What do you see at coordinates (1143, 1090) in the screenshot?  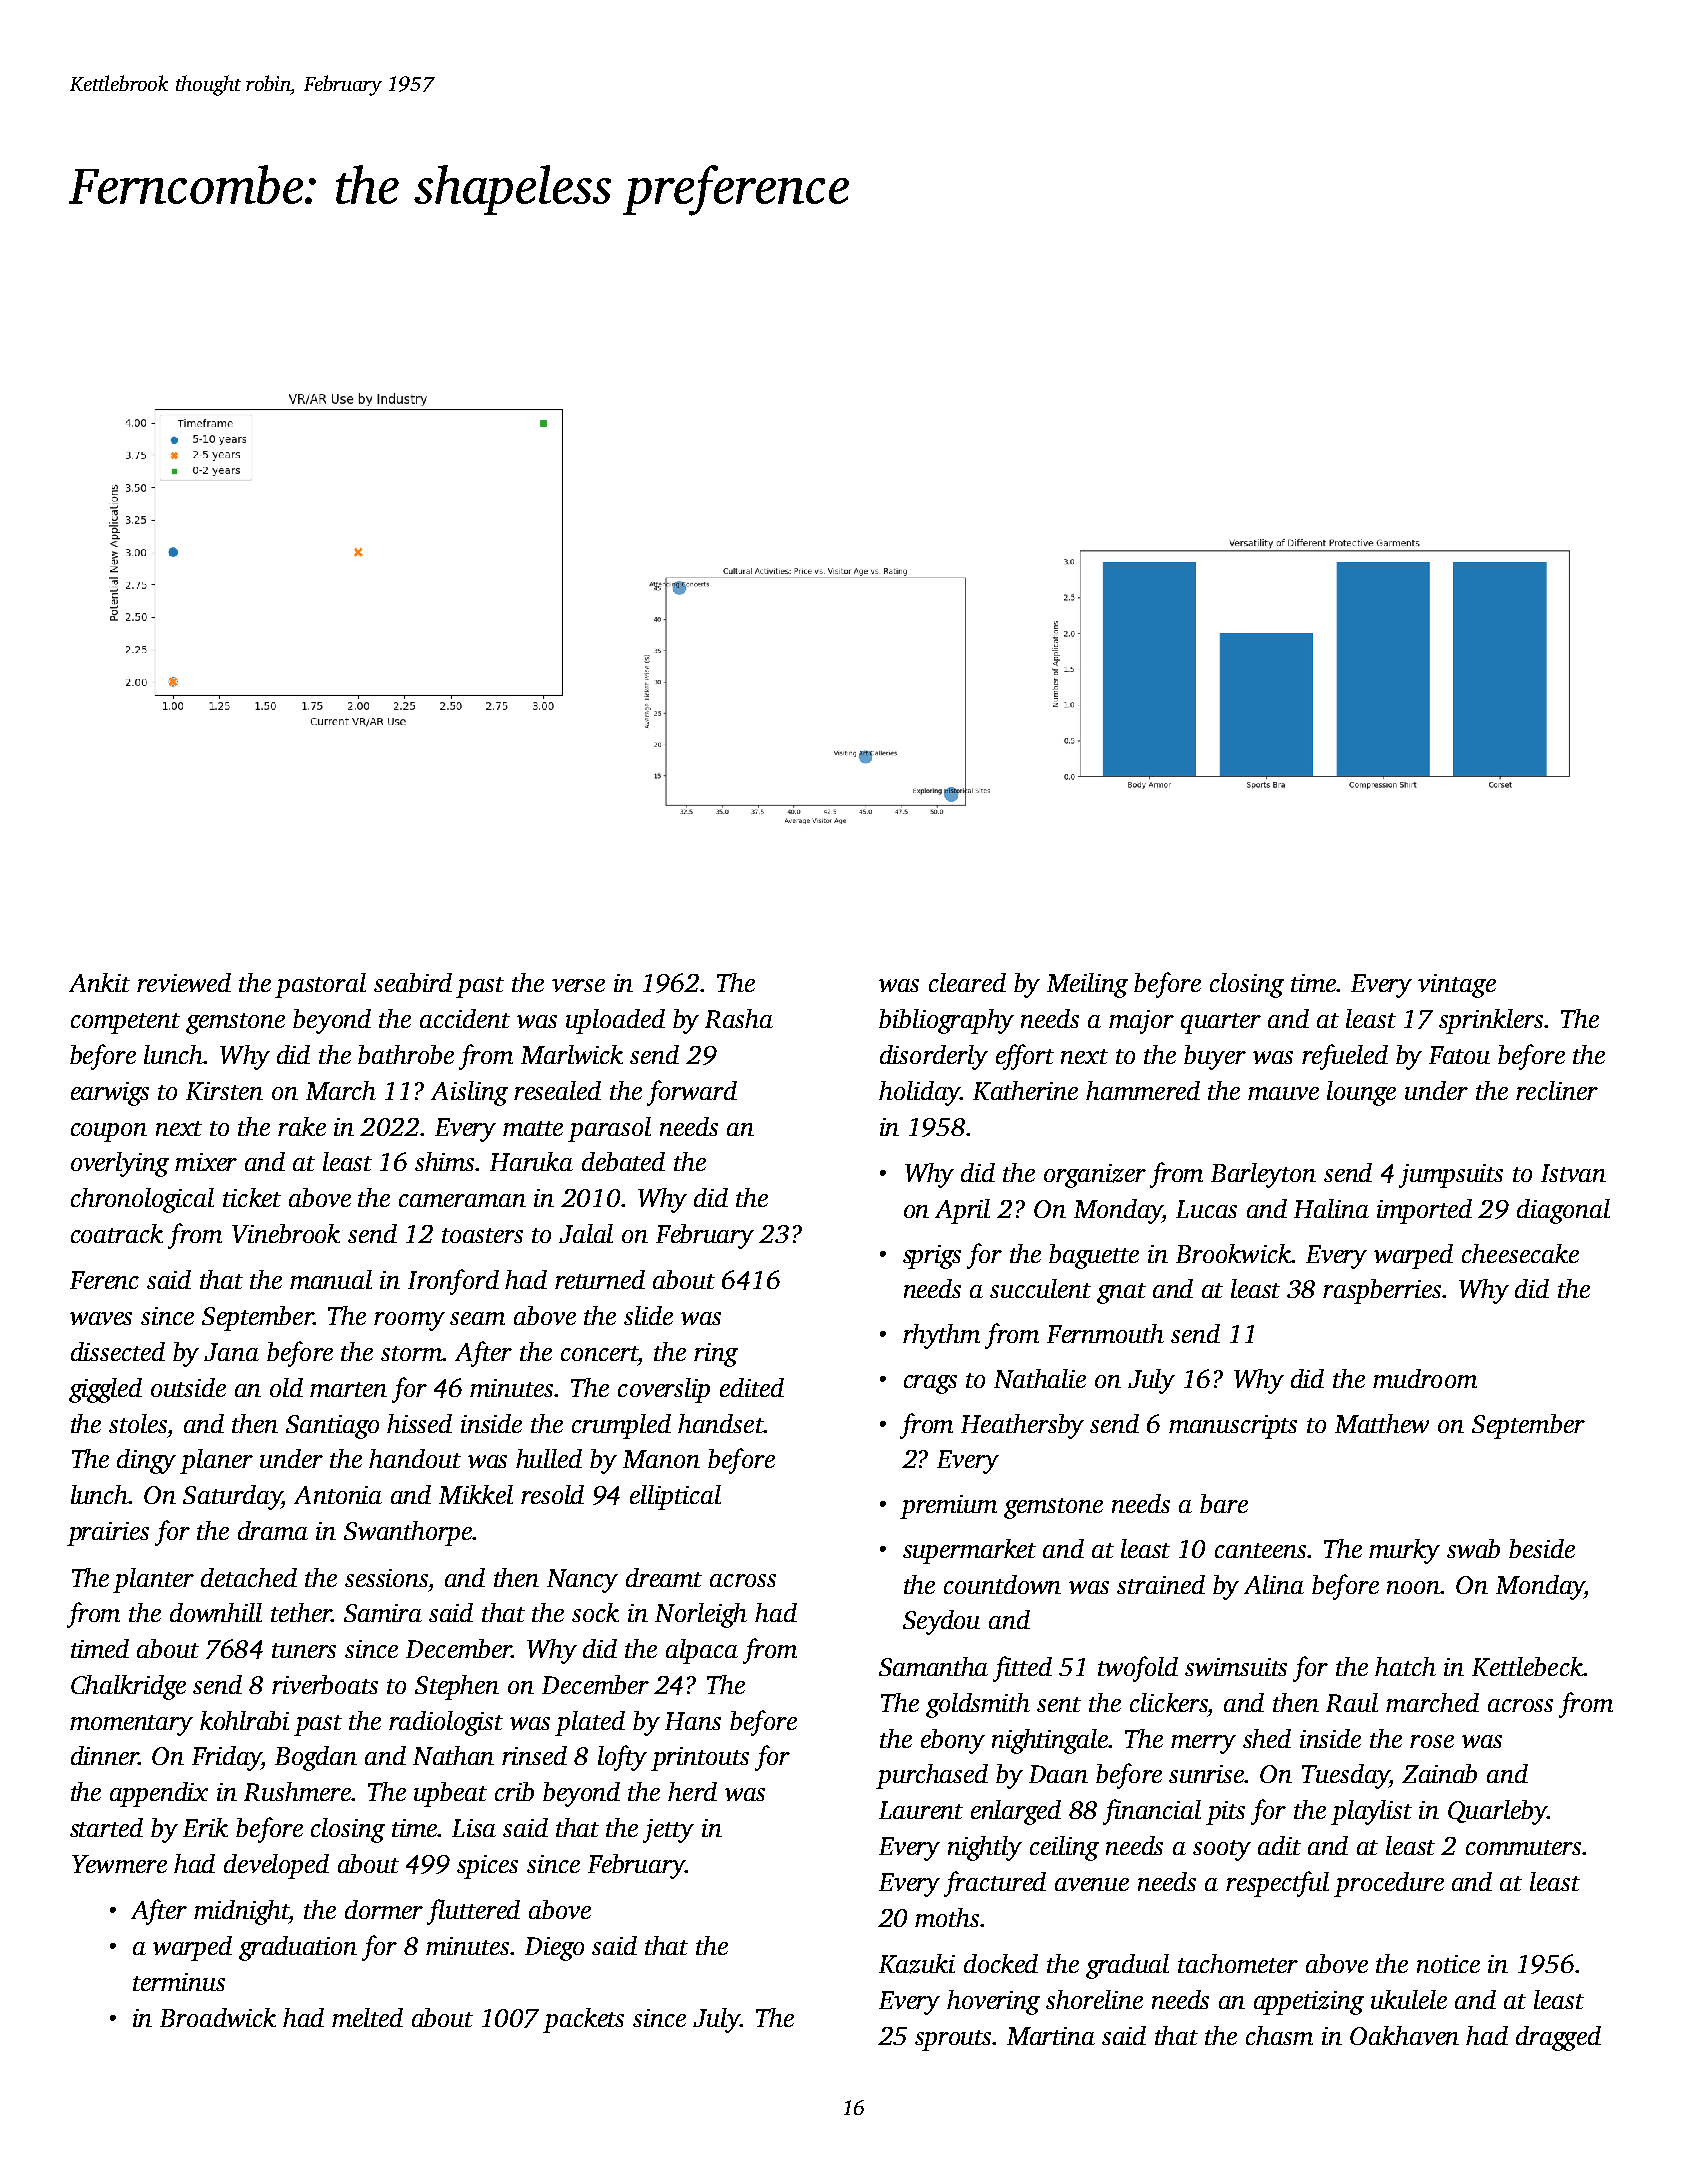 I see `hammered` at bounding box center [1143, 1090].
